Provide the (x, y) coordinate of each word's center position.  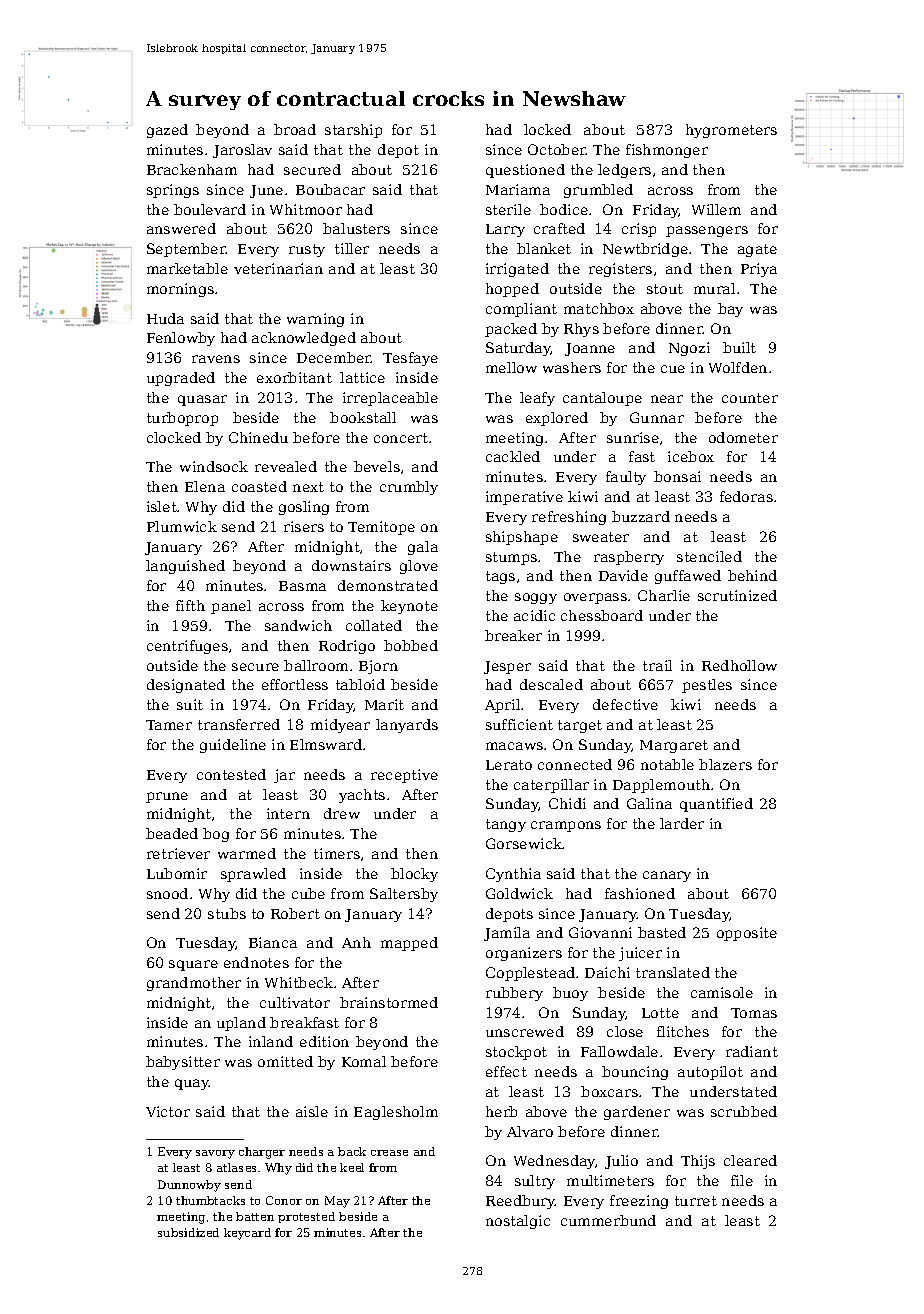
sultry (535, 1182)
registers (620, 270)
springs (173, 191)
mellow (511, 367)
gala (423, 548)
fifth (190, 605)
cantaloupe (602, 399)
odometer (743, 437)
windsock (214, 466)
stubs (227, 913)
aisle (312, 1111)
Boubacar (330, 189)
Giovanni (600, 932)
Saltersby (404, 895)
